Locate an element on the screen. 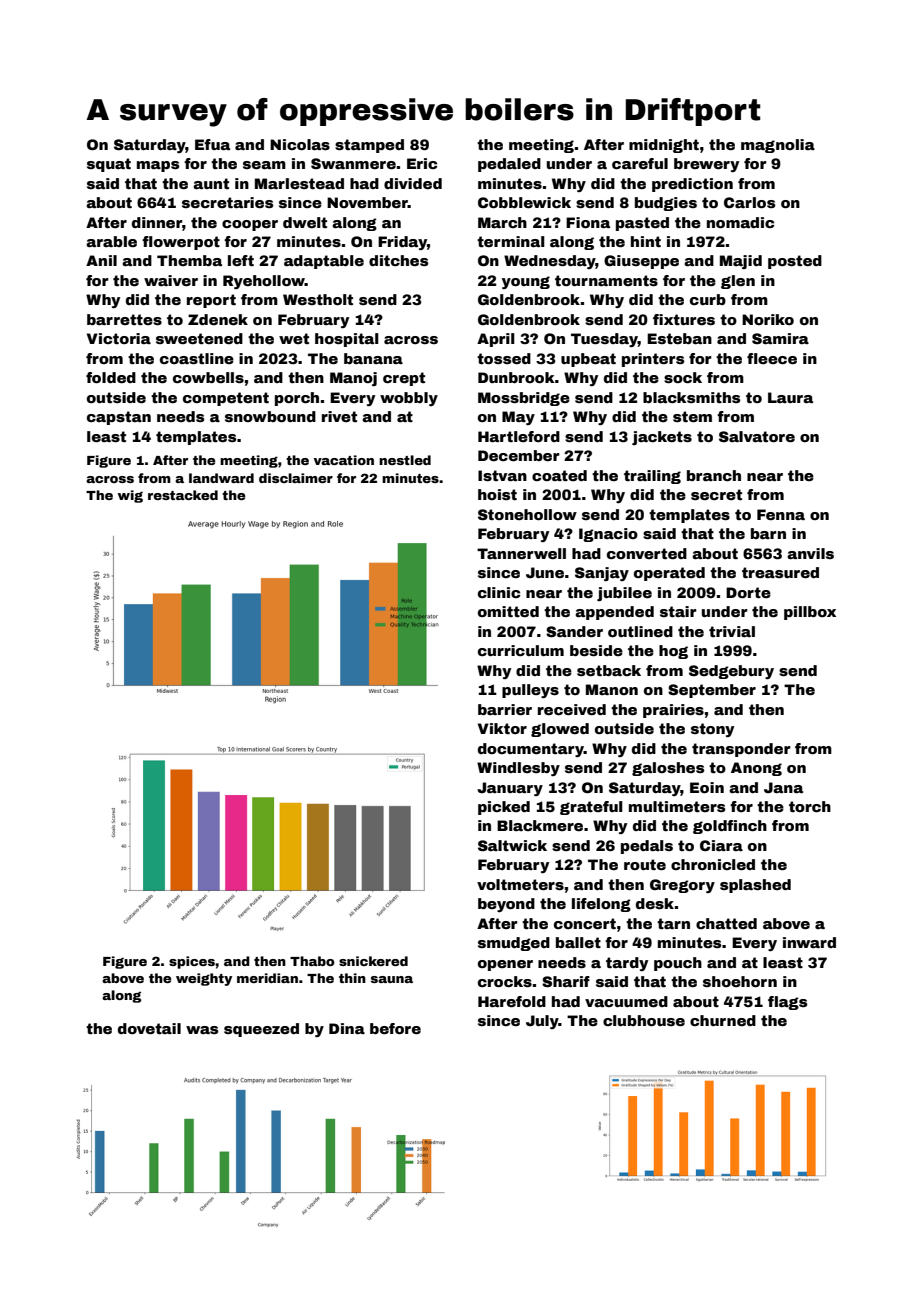 This screenshot has height=1308, width=924. before is located at coordinates (395, 1028).
